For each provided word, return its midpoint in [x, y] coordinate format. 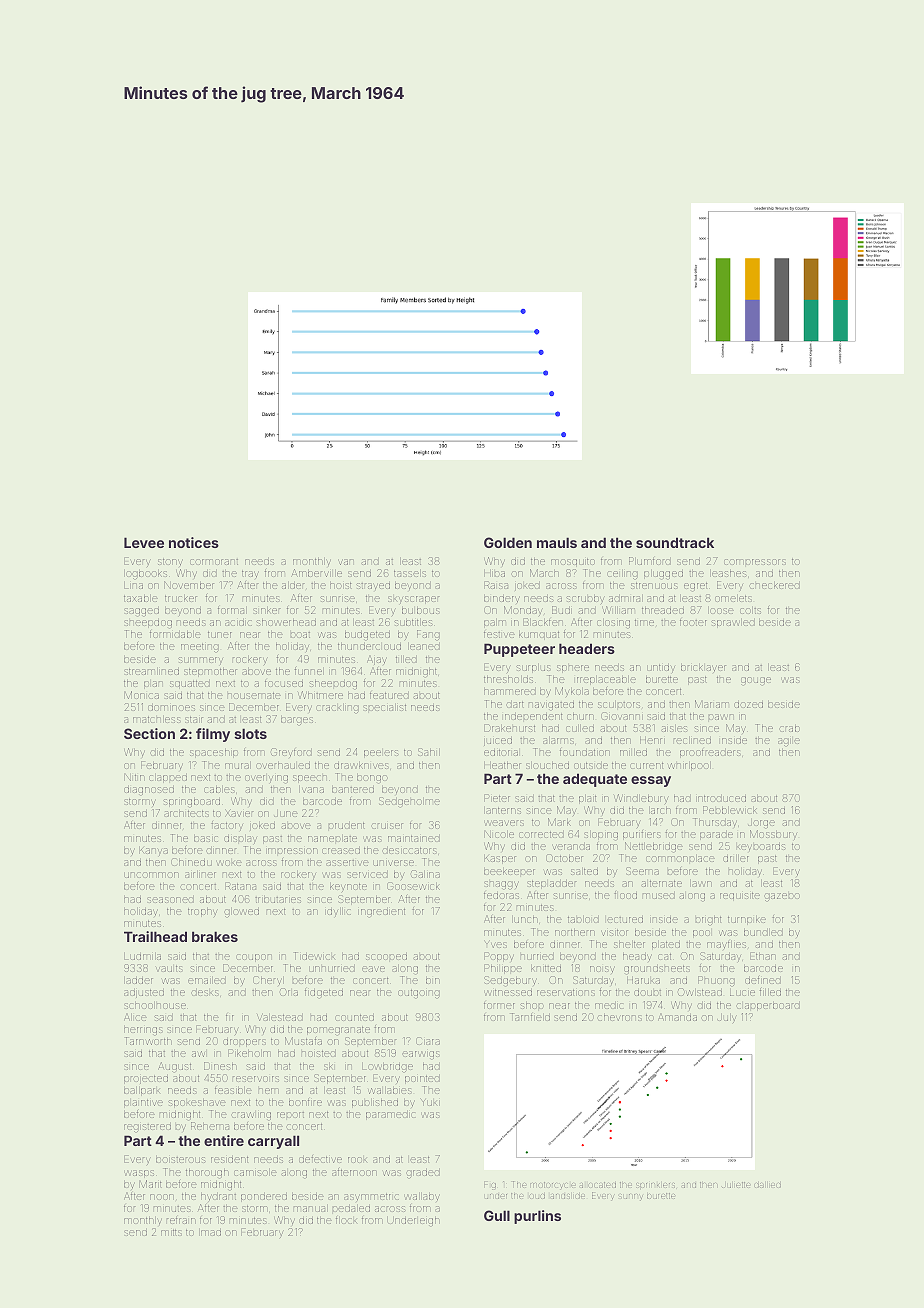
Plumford [650, 561]
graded [423, 1173]
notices [194, 542]
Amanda [677, 1017]
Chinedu [191, 862]
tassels [410, 573]
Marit [150, 1184]
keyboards [761, 847]
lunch [525, 919]
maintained [414, 838]
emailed [207, 980]
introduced [721, 798]
